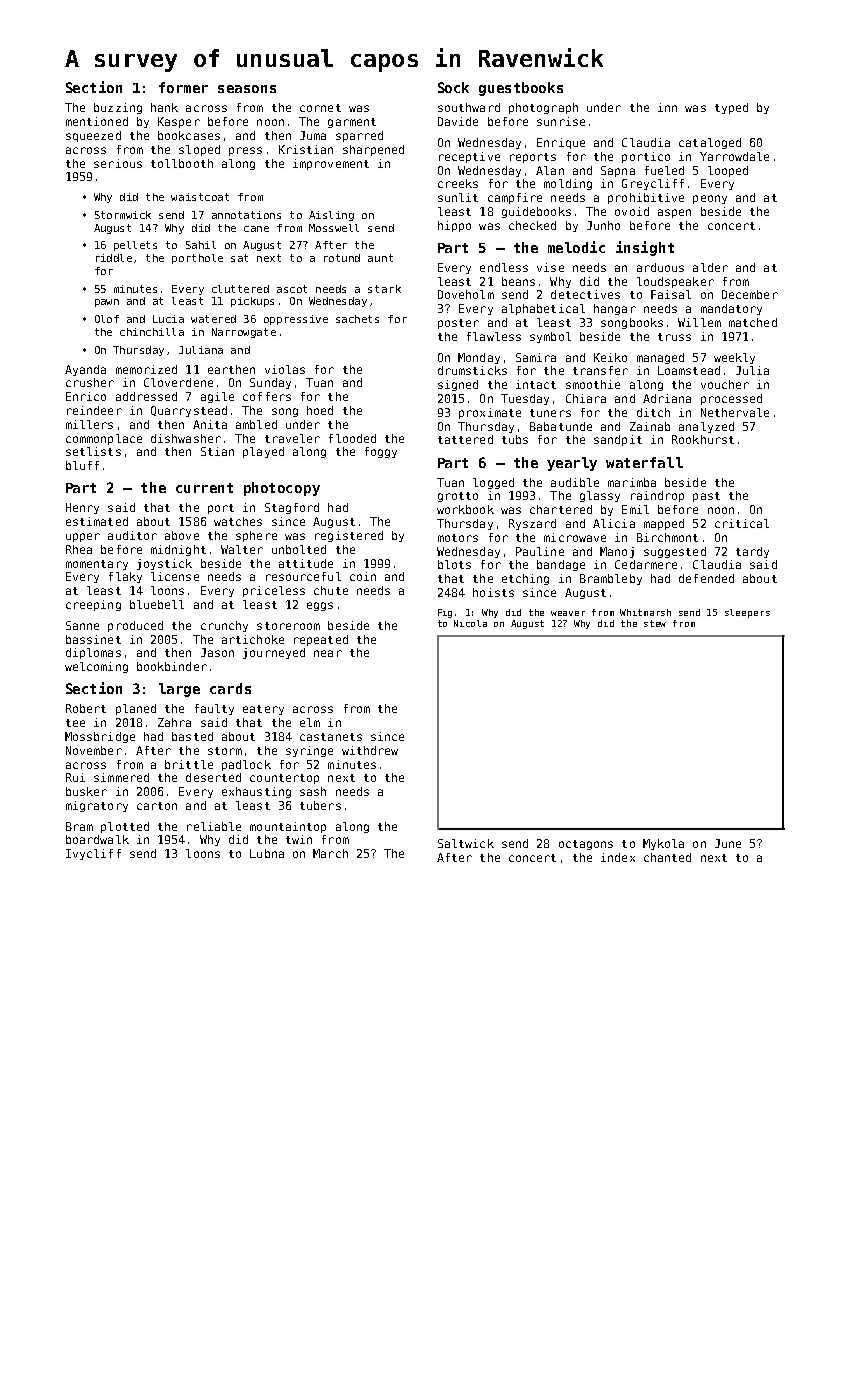  I want to click on Chiara, so click(586, 398).
